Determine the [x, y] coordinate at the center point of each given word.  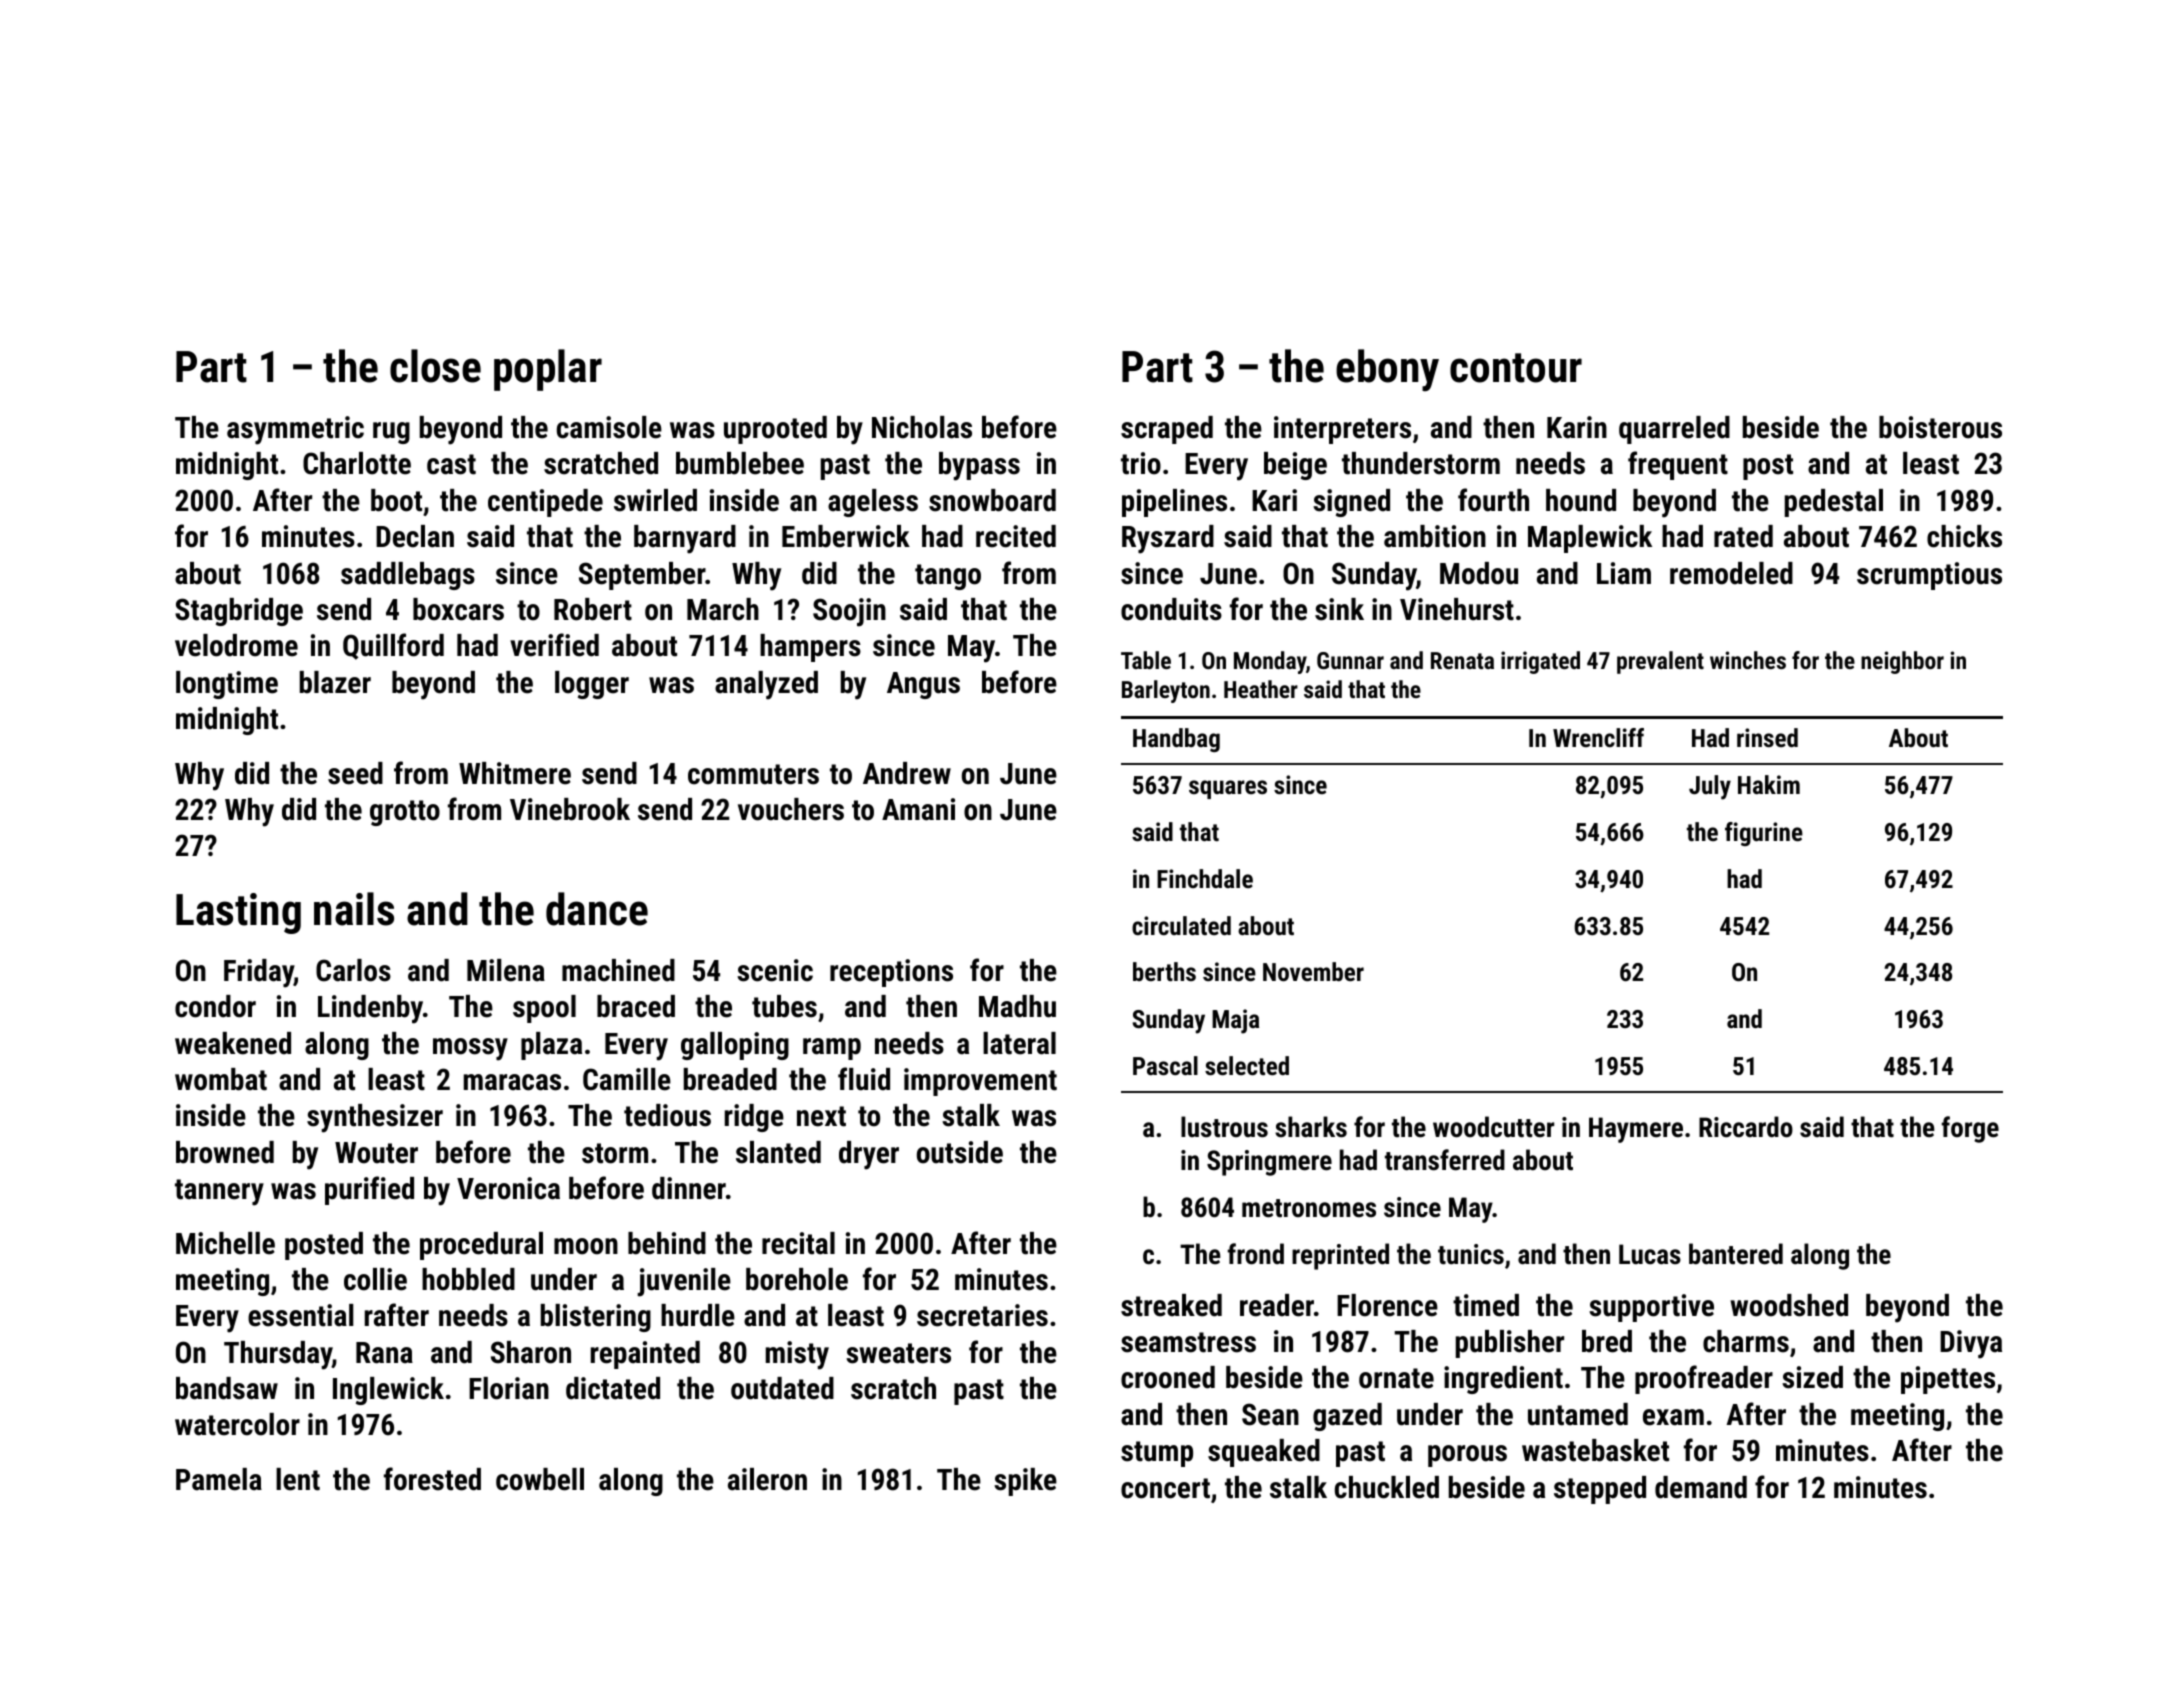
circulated [1181, 925]
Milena [506, 970]
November [1313, 971]
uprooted [775, 430]
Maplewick [1590, 539]
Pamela [219, 1479]
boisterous [1940, 427]
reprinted [1340, 1256]
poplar [548, 370]
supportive [1651, 1308]
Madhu [1017, 1006]
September [642, 576]
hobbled [468, 1279]
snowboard [992, 500]
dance [597, 909]
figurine [1764, 834]
